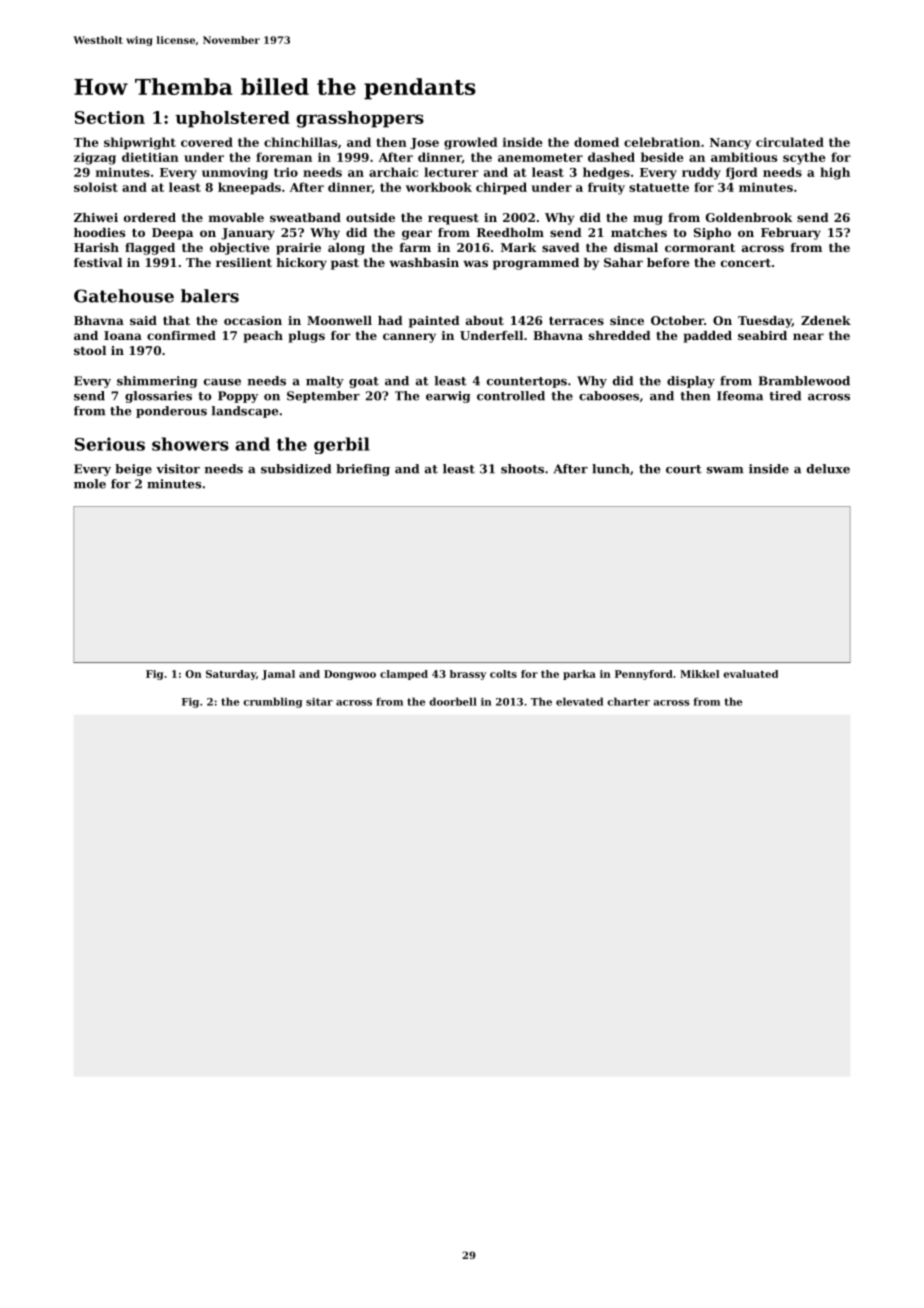 This document has width=924, height=1308. Describe the element at coordinates (835, 173) in the document. I see `high` at that location.
